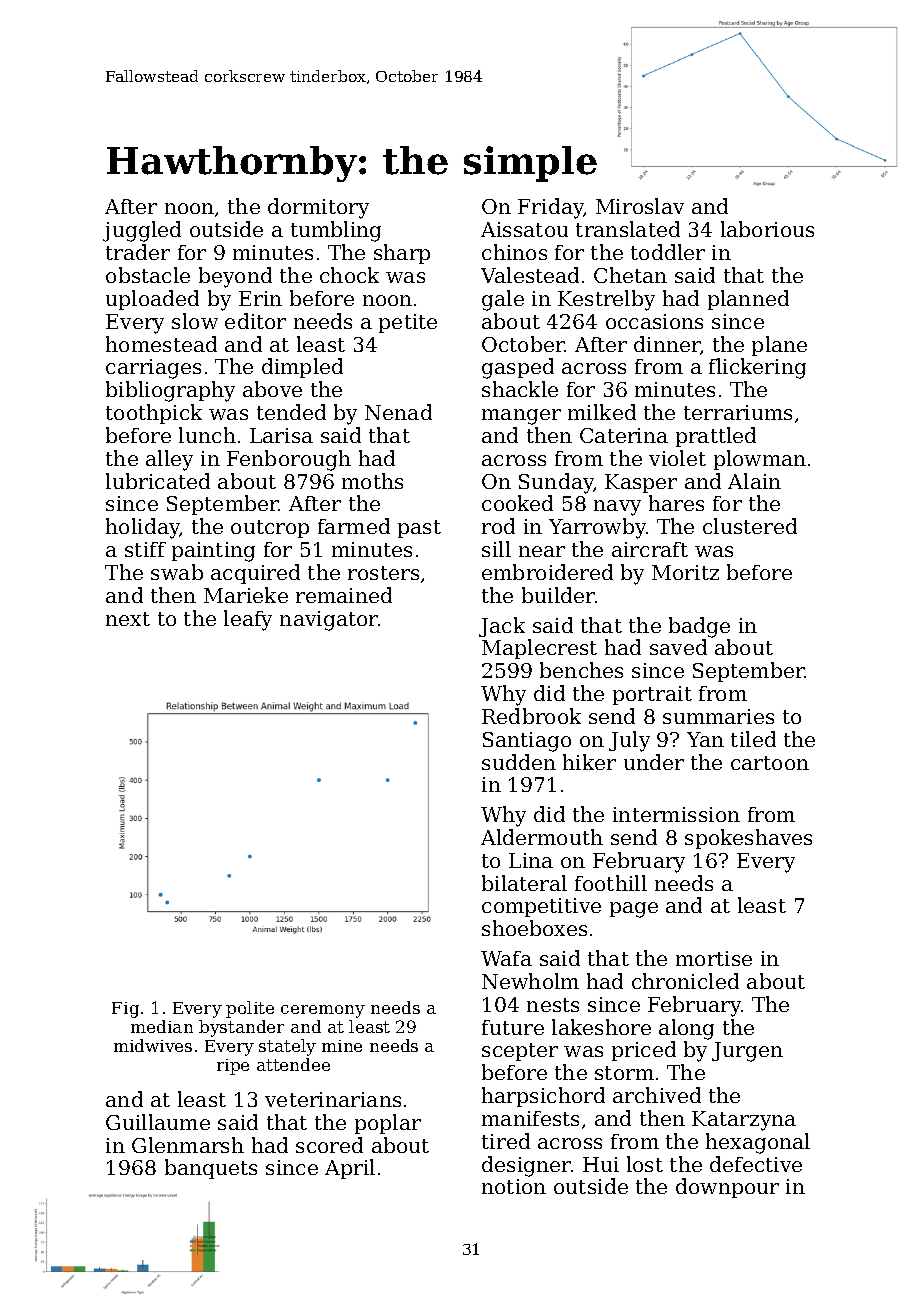 Image resolution: width=924 pixels, height=1314 pixels. I want to click on Miroslav, so click(640, 206).
